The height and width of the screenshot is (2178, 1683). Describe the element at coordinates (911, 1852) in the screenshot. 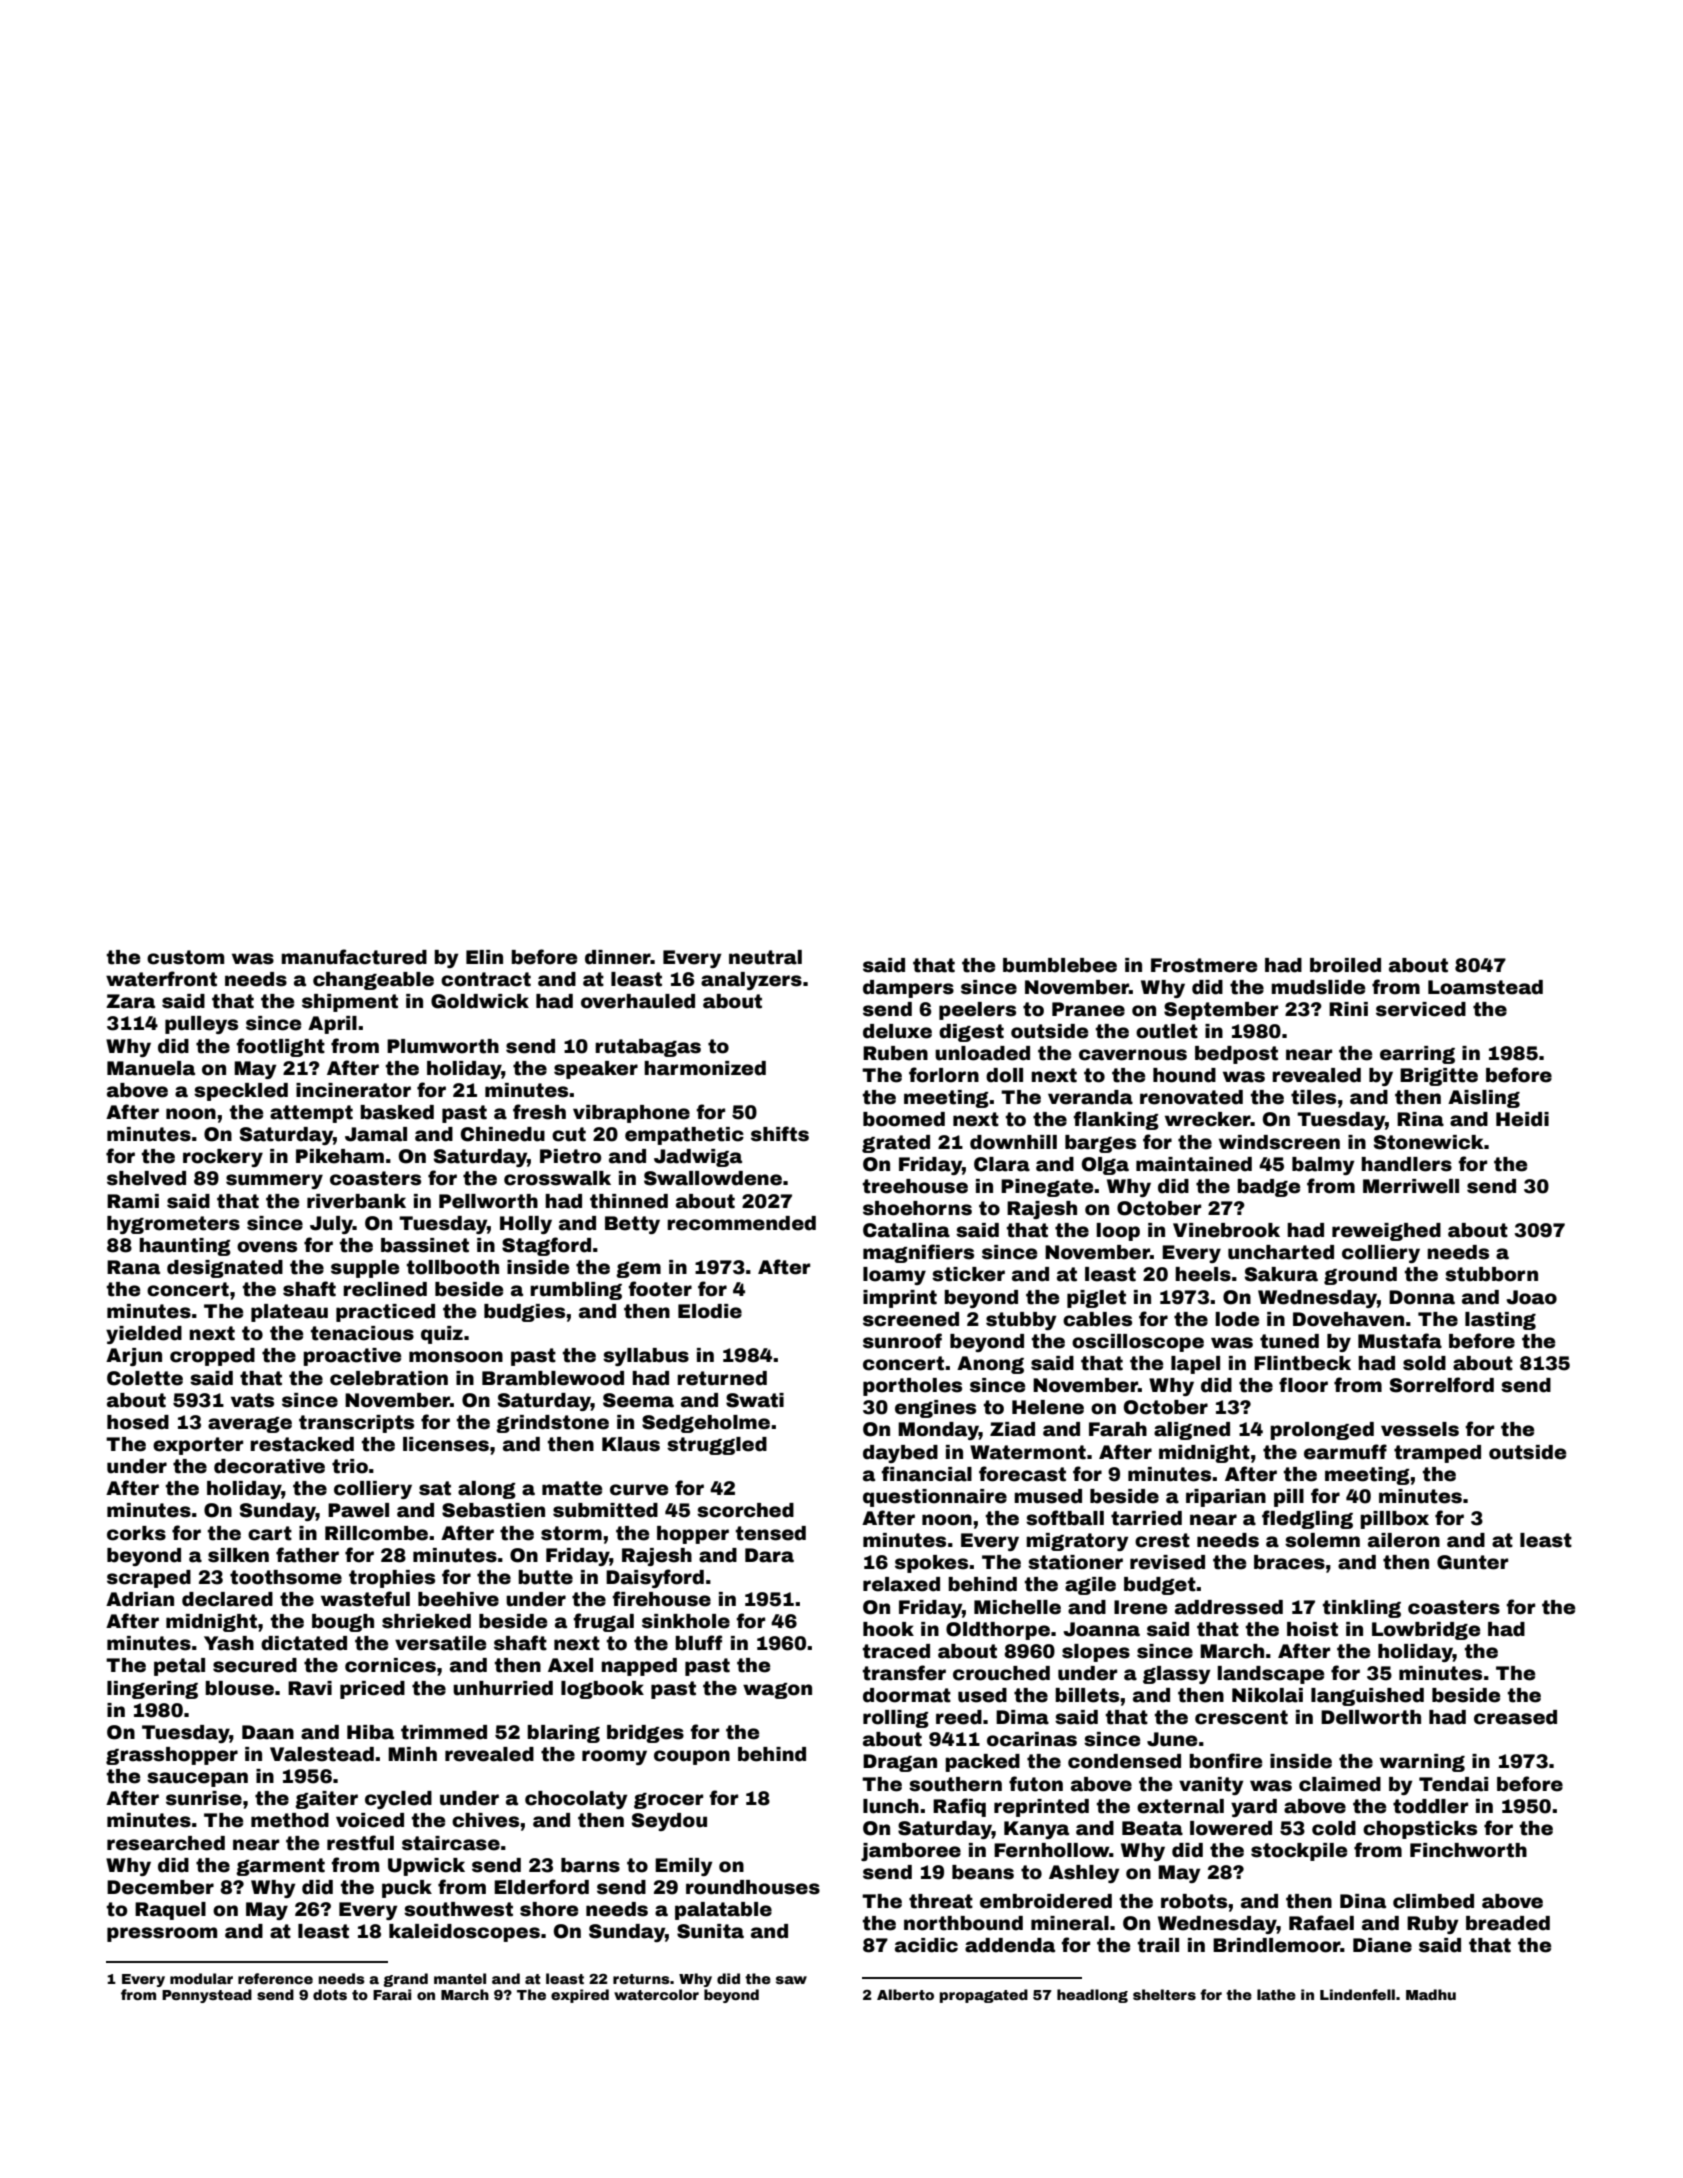

I see `jamboree` at that location.
